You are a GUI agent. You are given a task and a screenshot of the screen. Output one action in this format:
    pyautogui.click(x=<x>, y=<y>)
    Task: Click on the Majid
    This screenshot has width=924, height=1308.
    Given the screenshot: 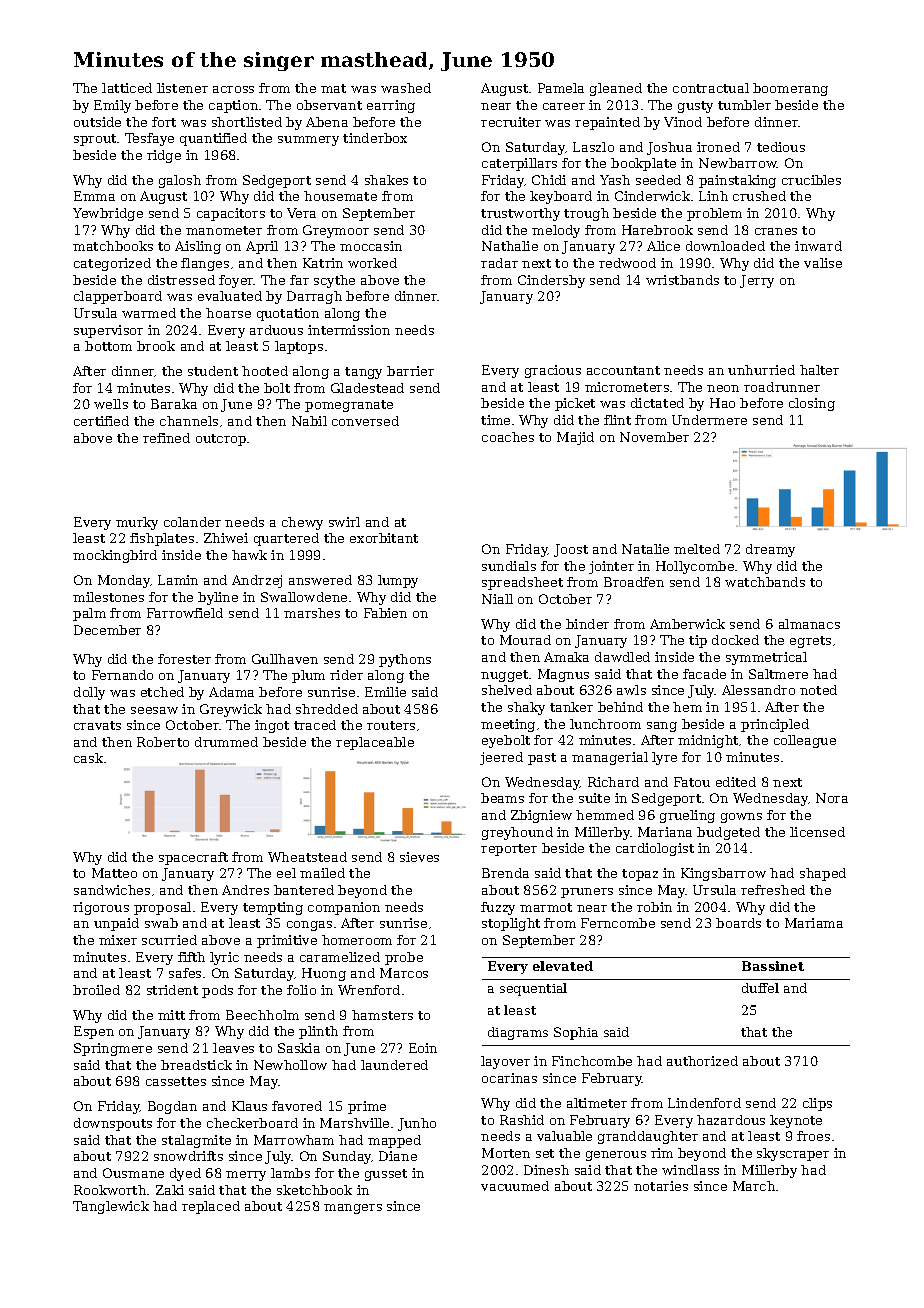 What is the action you would take?
    pyautogui.click(x=575, y=438)
